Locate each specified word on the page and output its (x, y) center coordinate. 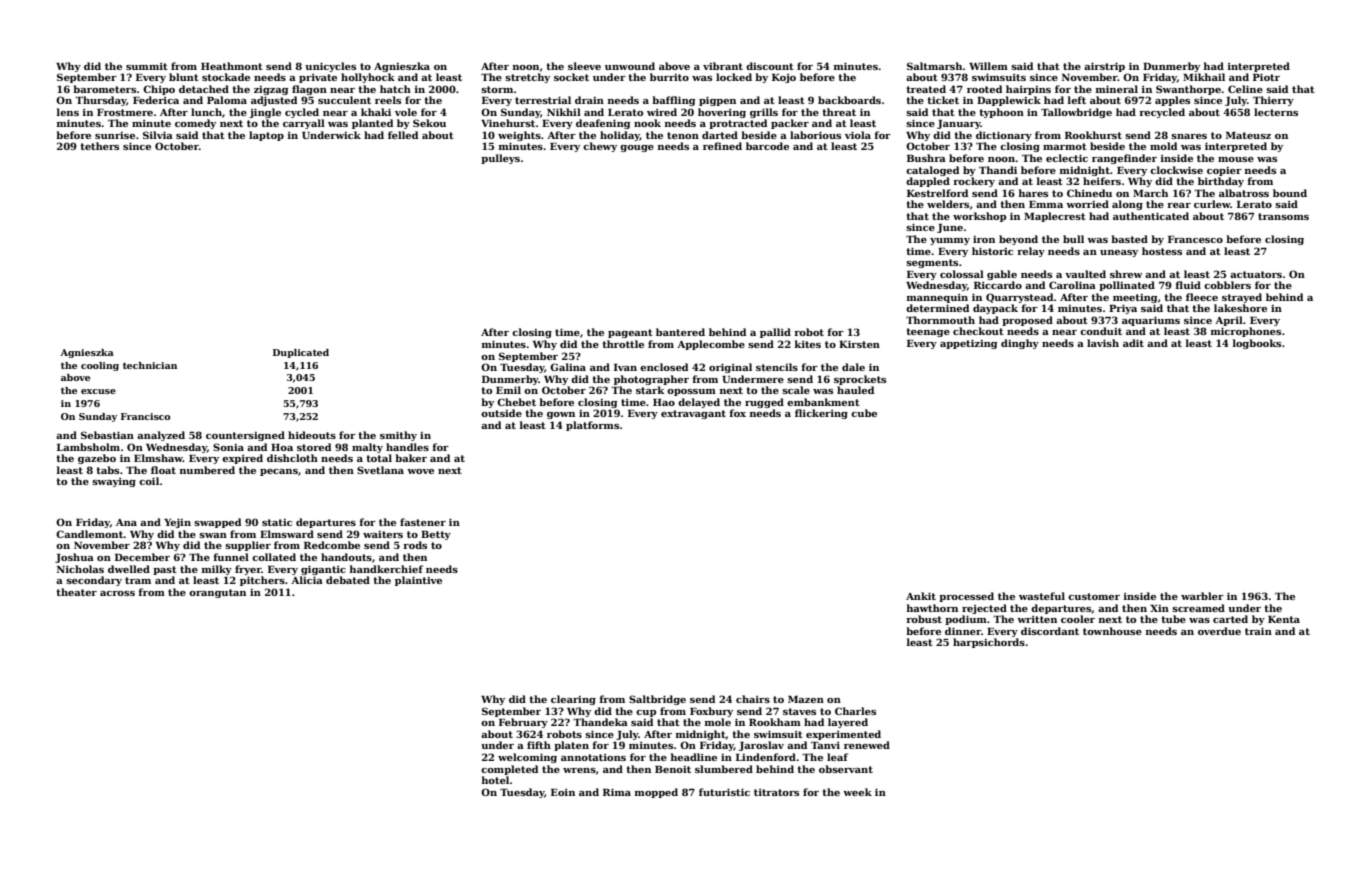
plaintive (418, 581)
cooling (100, 366)
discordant (1050, 631)
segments (932, 263)
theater (76, 592)
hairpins (1028, 90)
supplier (248, 546)
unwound (630, 66)
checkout (978, 331)
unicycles (330, 67)
